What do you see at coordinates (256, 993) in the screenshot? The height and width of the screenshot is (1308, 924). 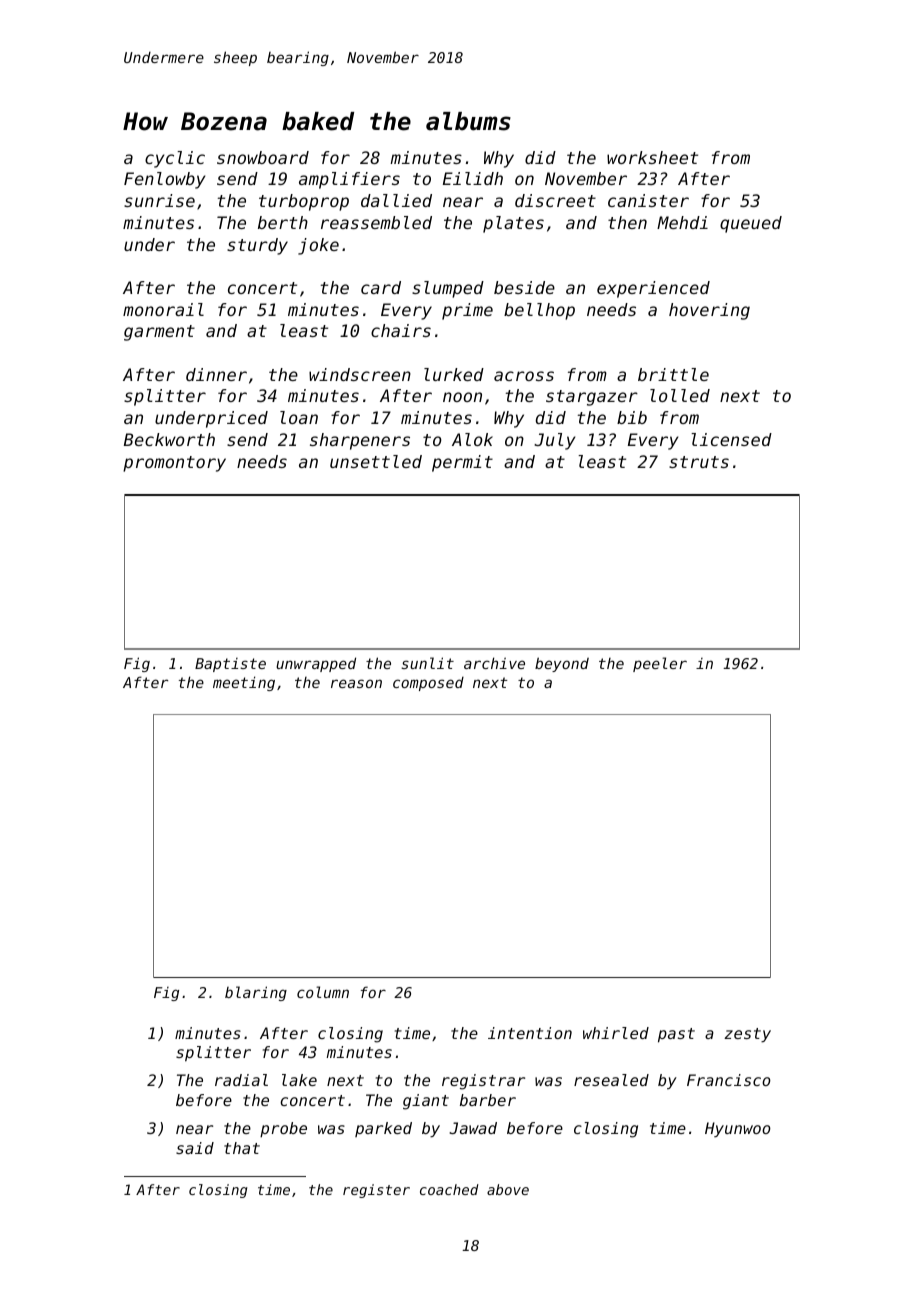 I see `blaring` at bounding box center [256, 993].
